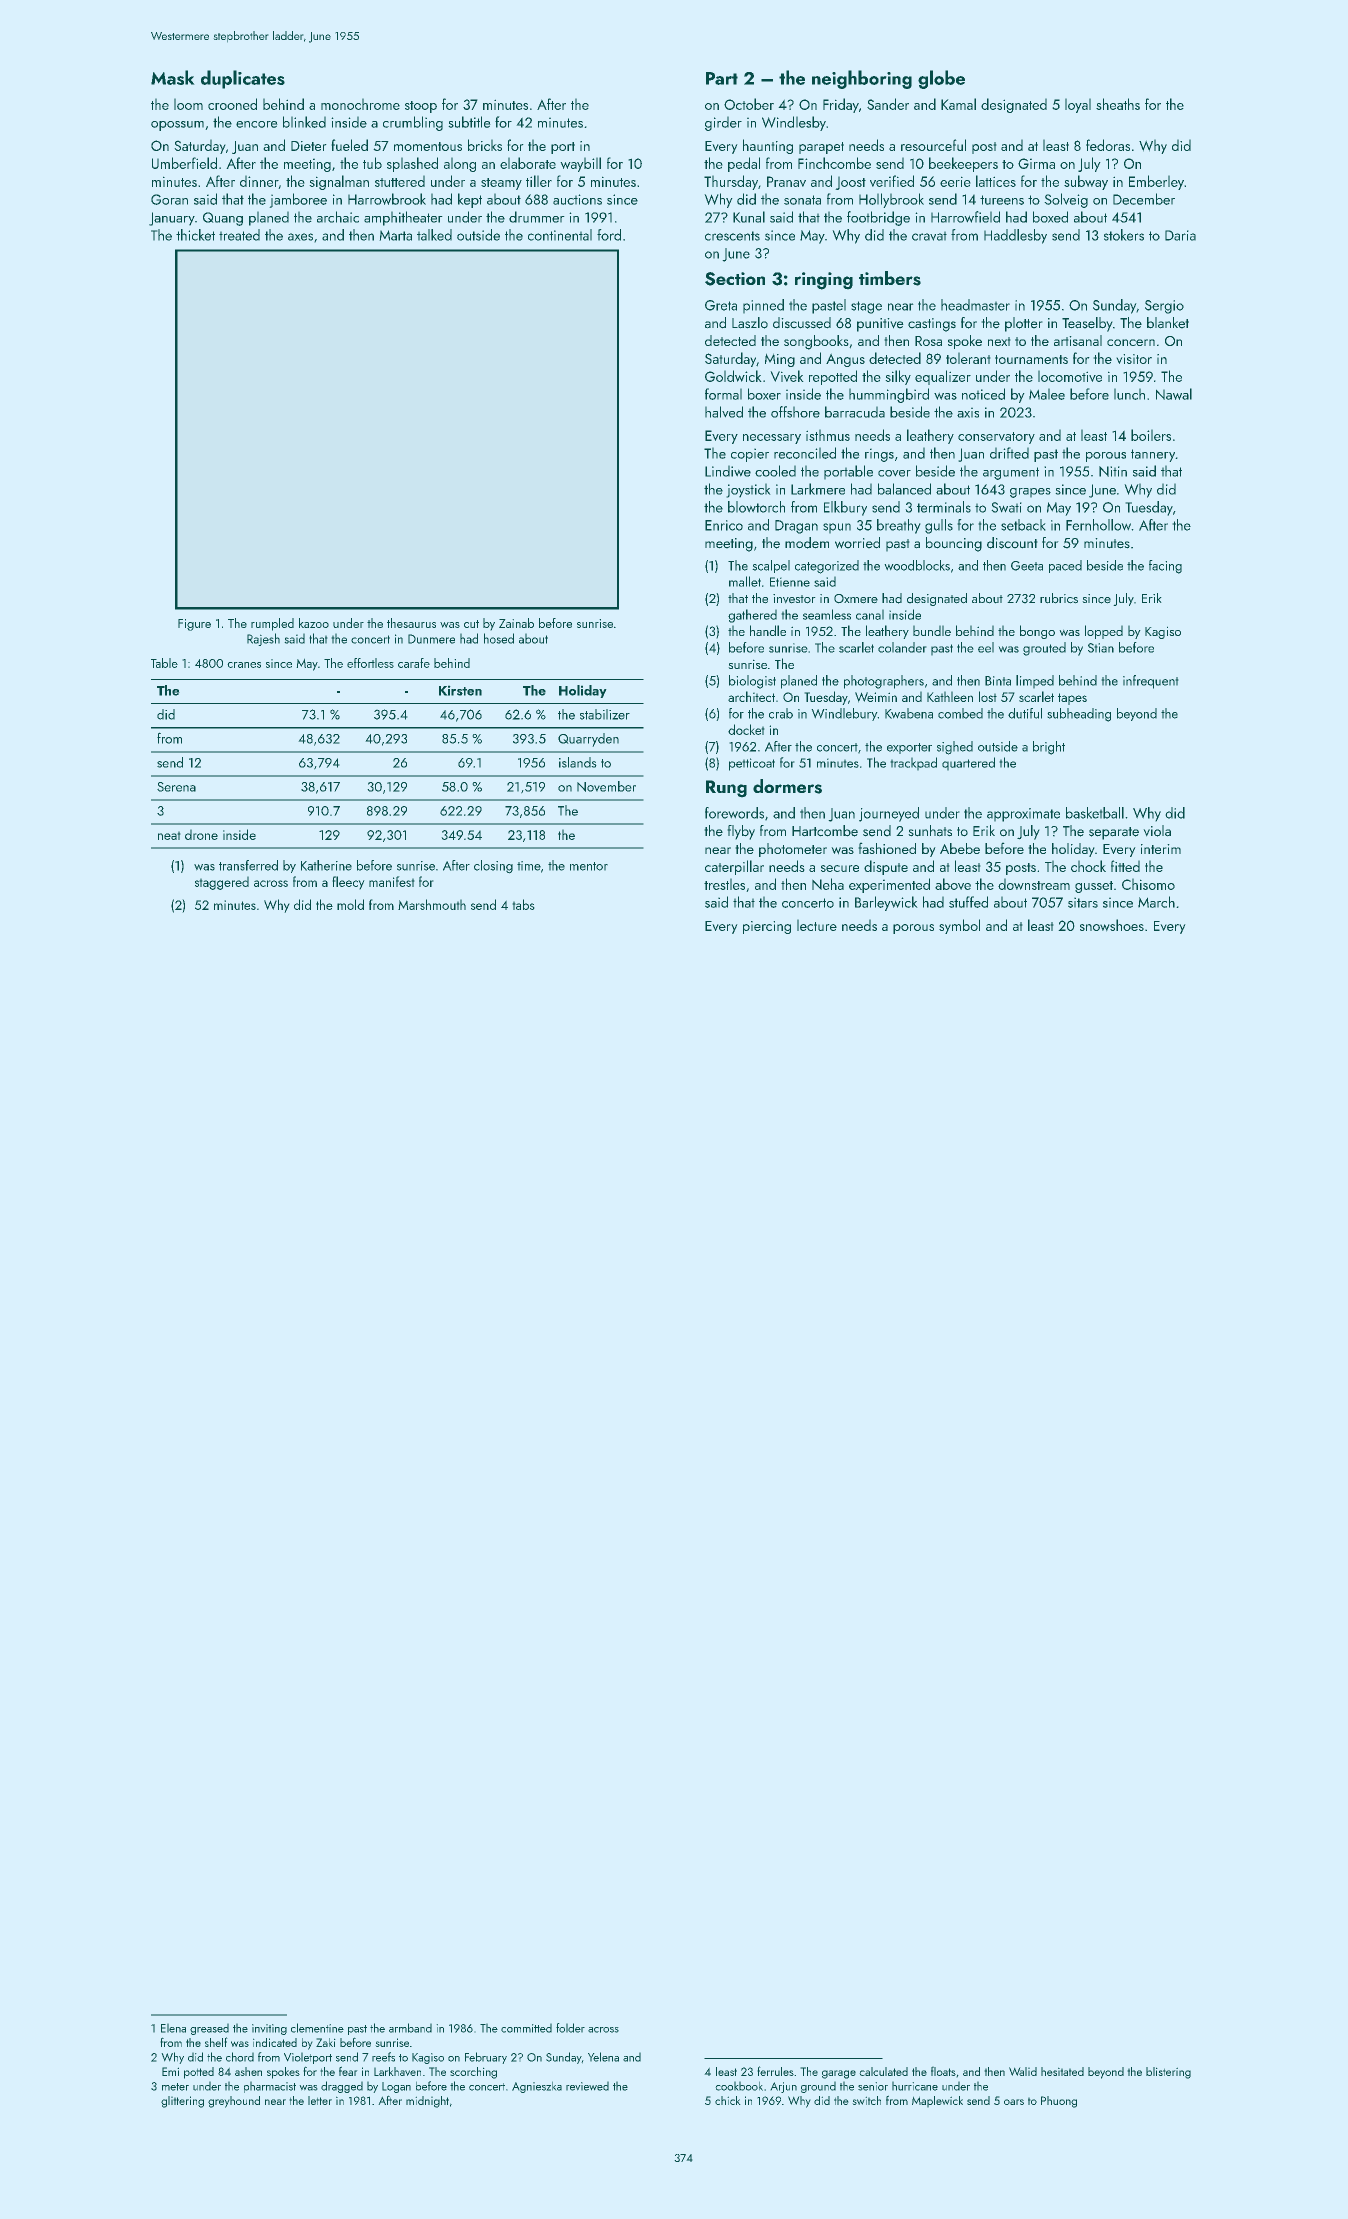 The image size is (1348, 2219). What do you see at coordinates (802, 200) in the screenshot?
I see `sonata` at bounding box center [802, 200].
